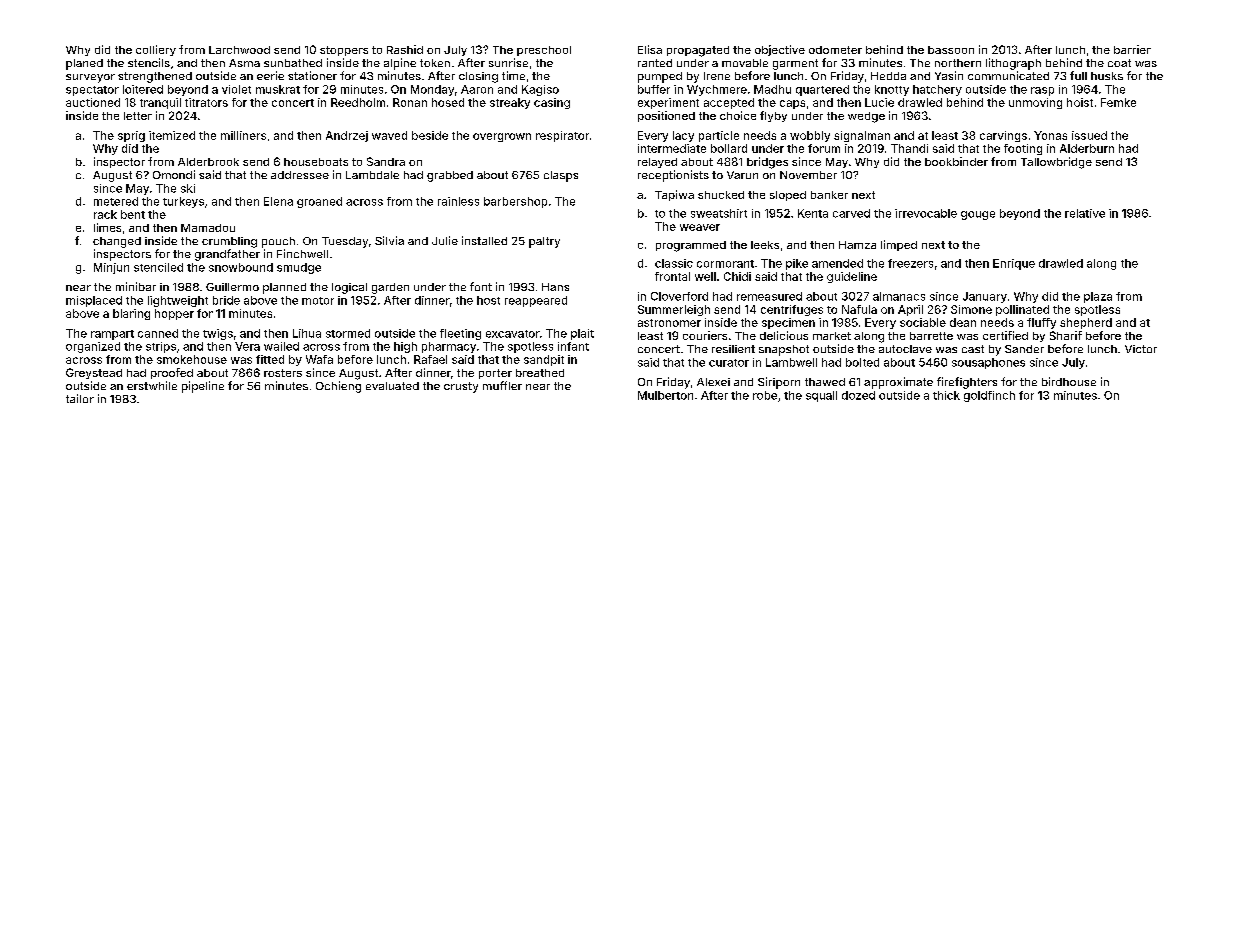 This image has width=1233, height=952. I want to click on Irene, so click(717, 76).
